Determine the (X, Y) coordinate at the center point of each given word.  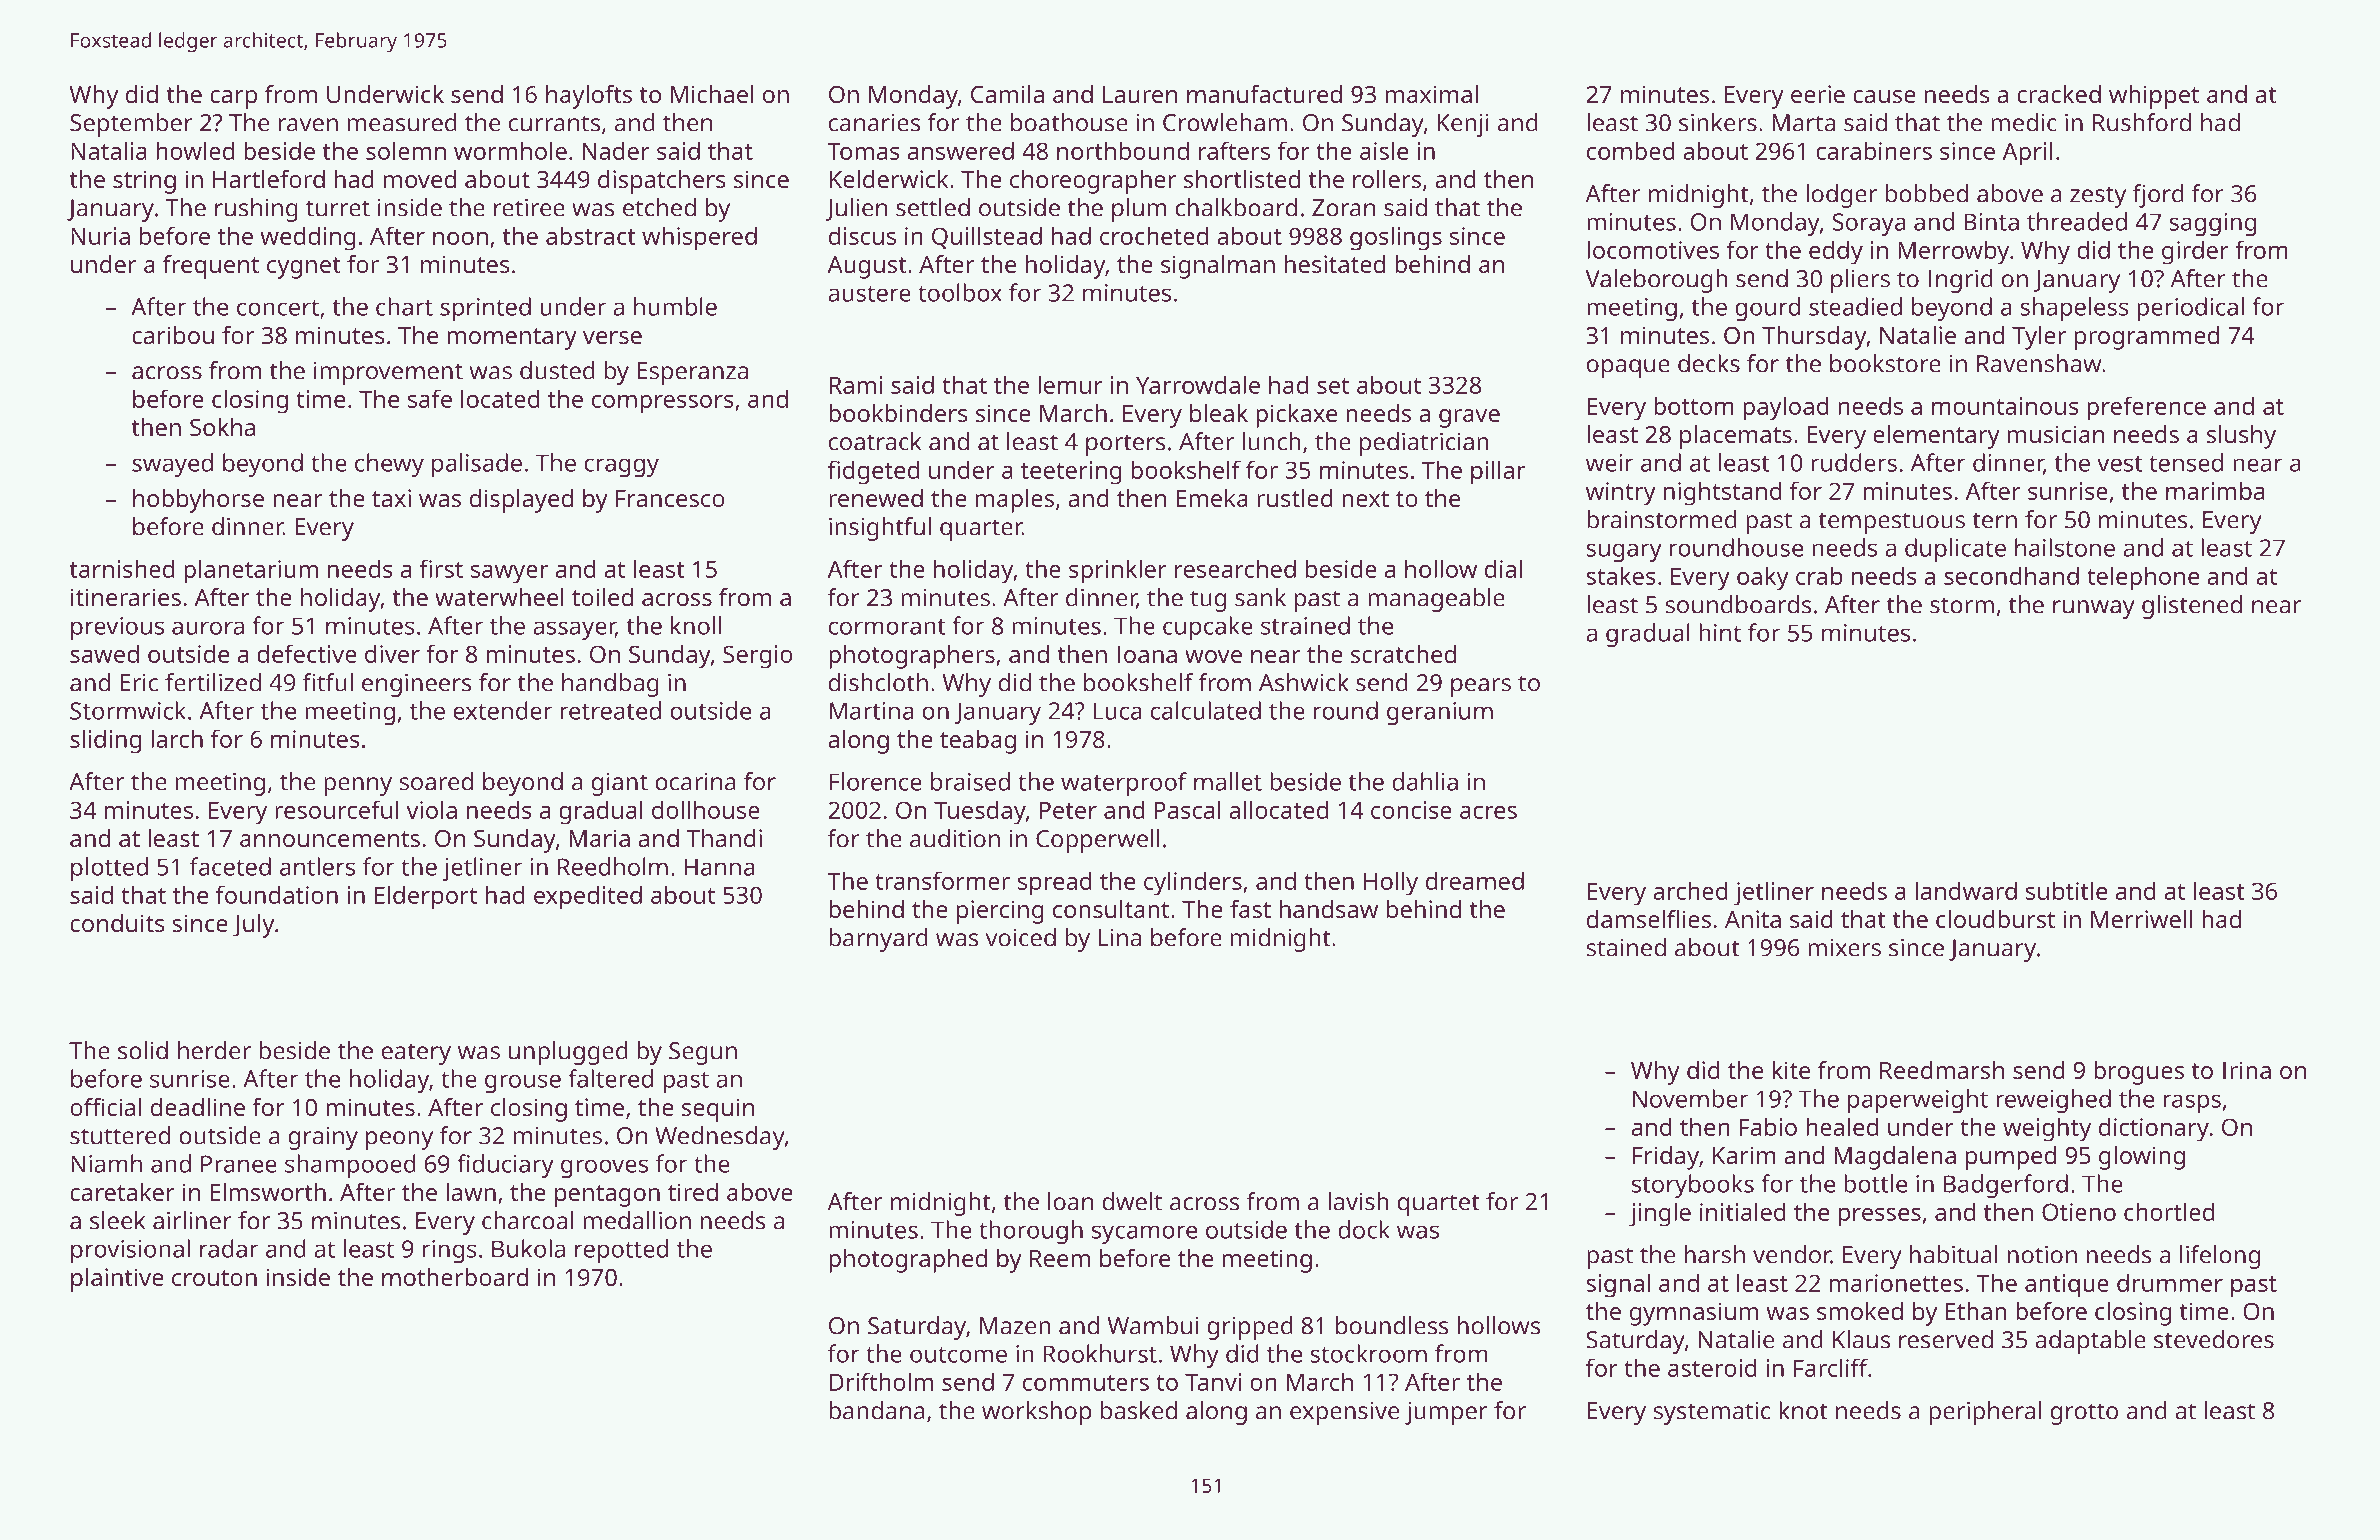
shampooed (350, 1166)
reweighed (2053, 1101)
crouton (214, 1278)
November (1690, 1098)
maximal (1432, 94)
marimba (2215, 490)
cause (1884, 96)
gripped (1250, 1328)
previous (117, 628)
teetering (1071, 473)
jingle (1660, 1214)
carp (233, 99)
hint (1720, 632)
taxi (391, 498)
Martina (871, 711)
